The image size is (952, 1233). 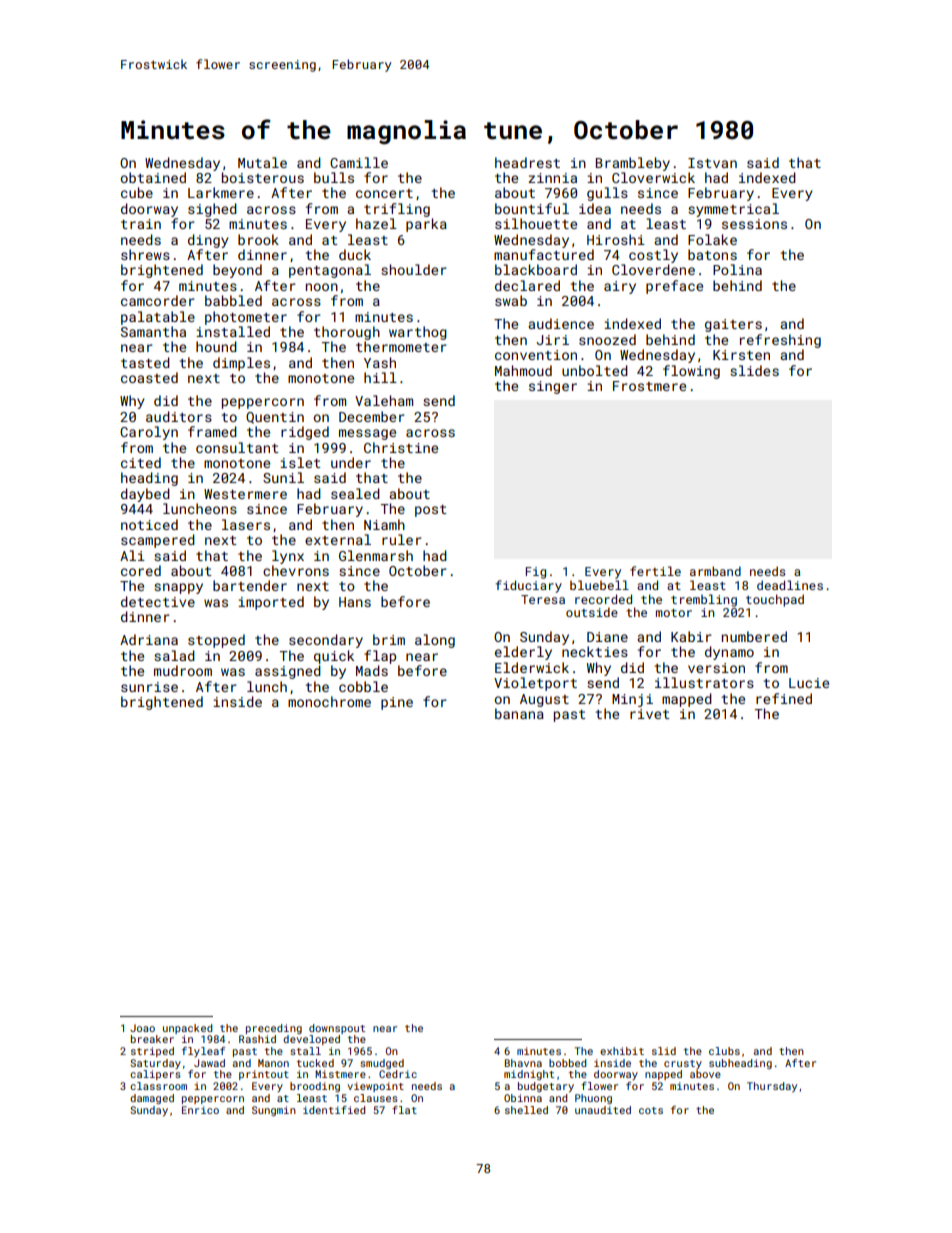 I want to click on Mutale, so click(x=262, y=162).
